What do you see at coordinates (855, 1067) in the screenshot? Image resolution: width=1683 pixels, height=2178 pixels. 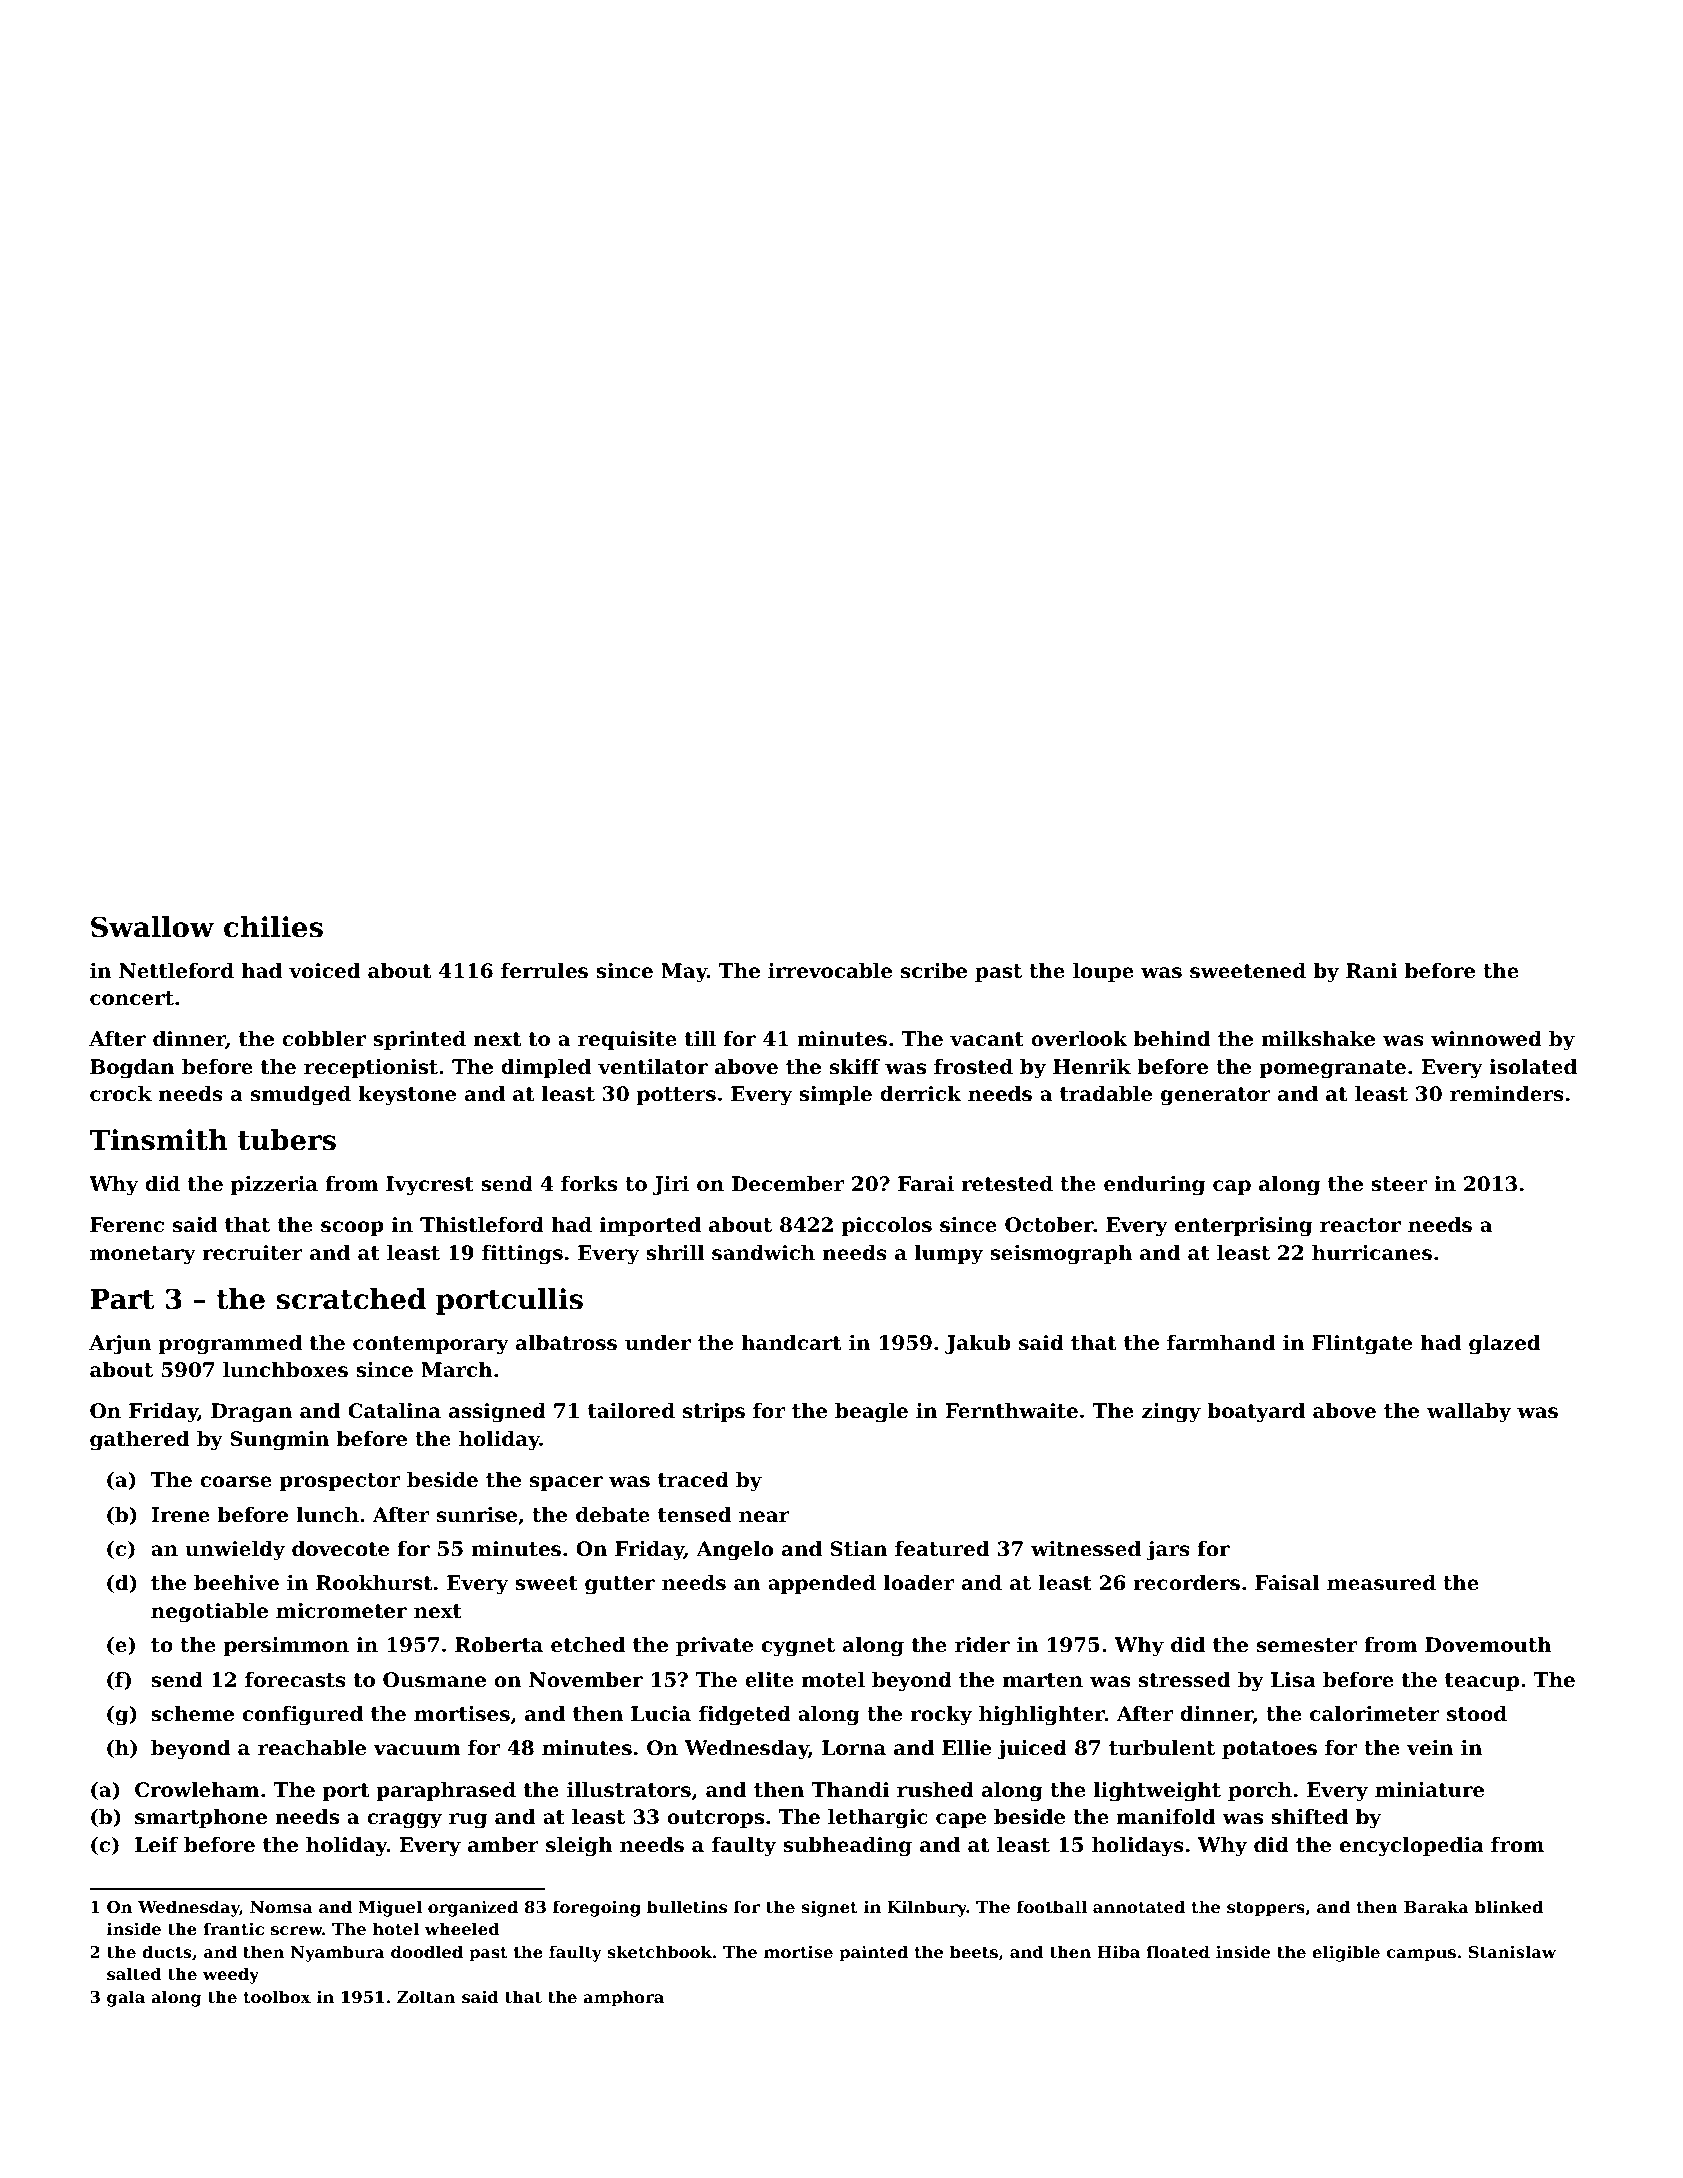 I see `skiff` at bounding box center [855, 1067].
